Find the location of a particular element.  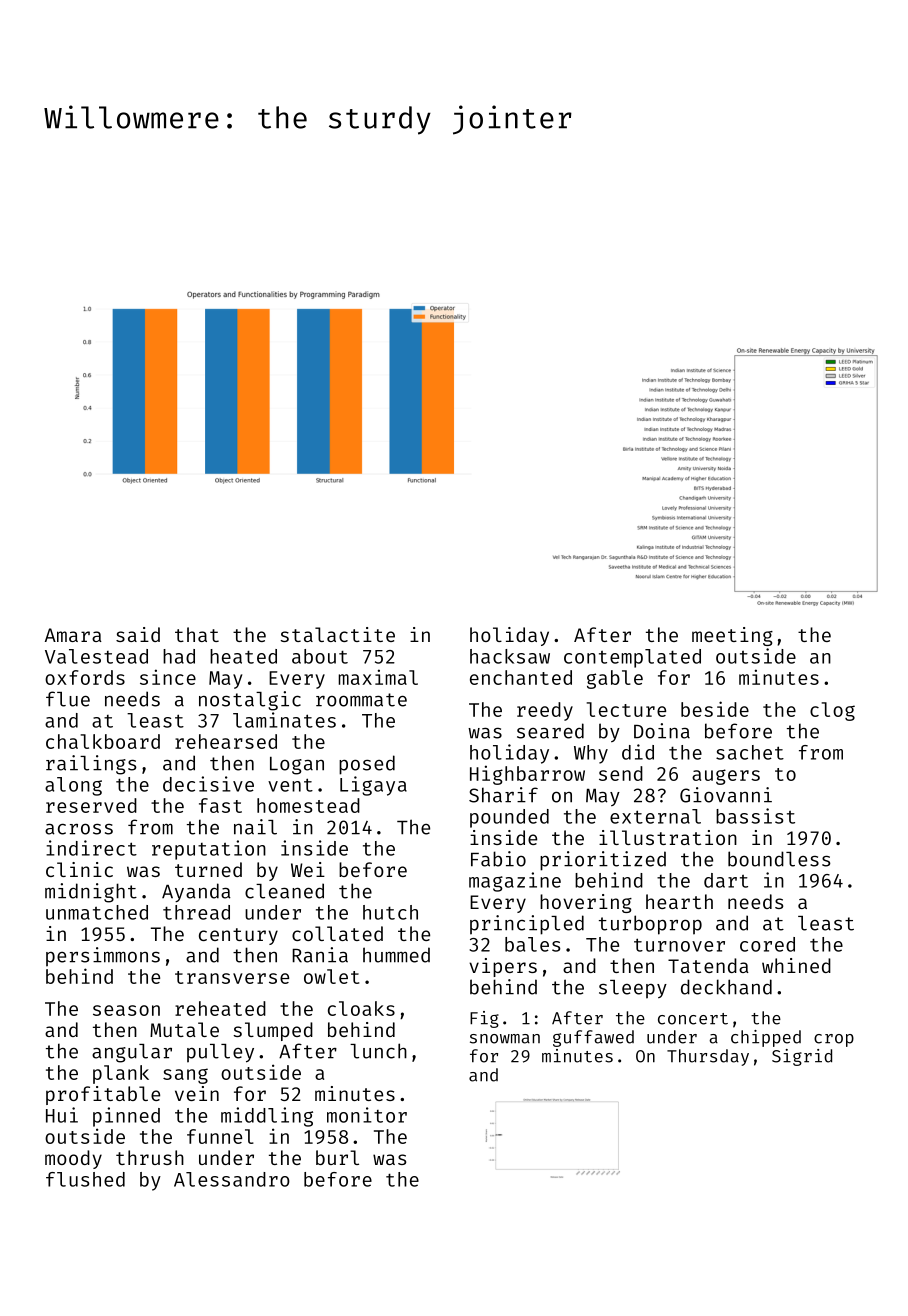

Amara is located at coordinates (73, 635).
